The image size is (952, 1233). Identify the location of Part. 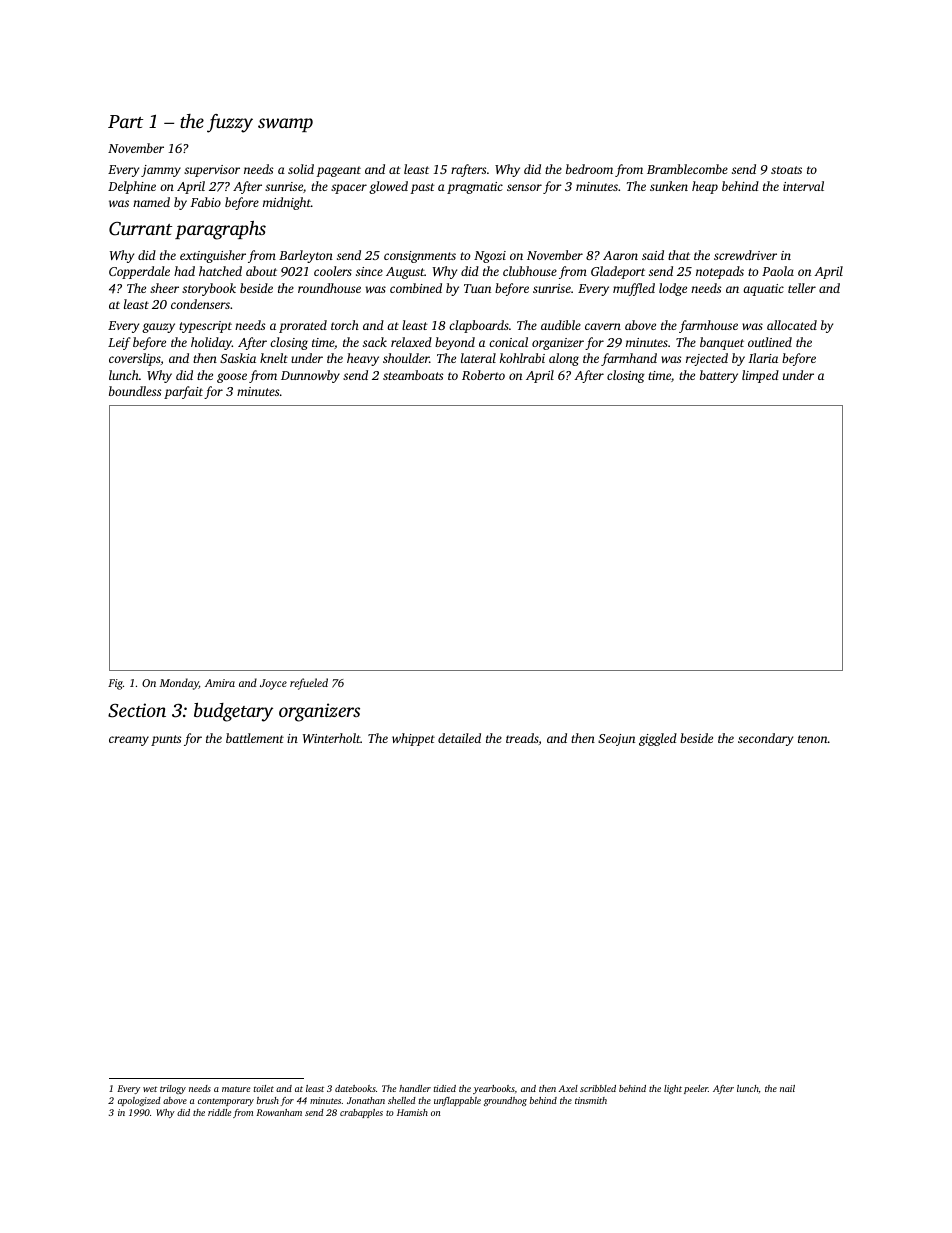
(125, 121).
